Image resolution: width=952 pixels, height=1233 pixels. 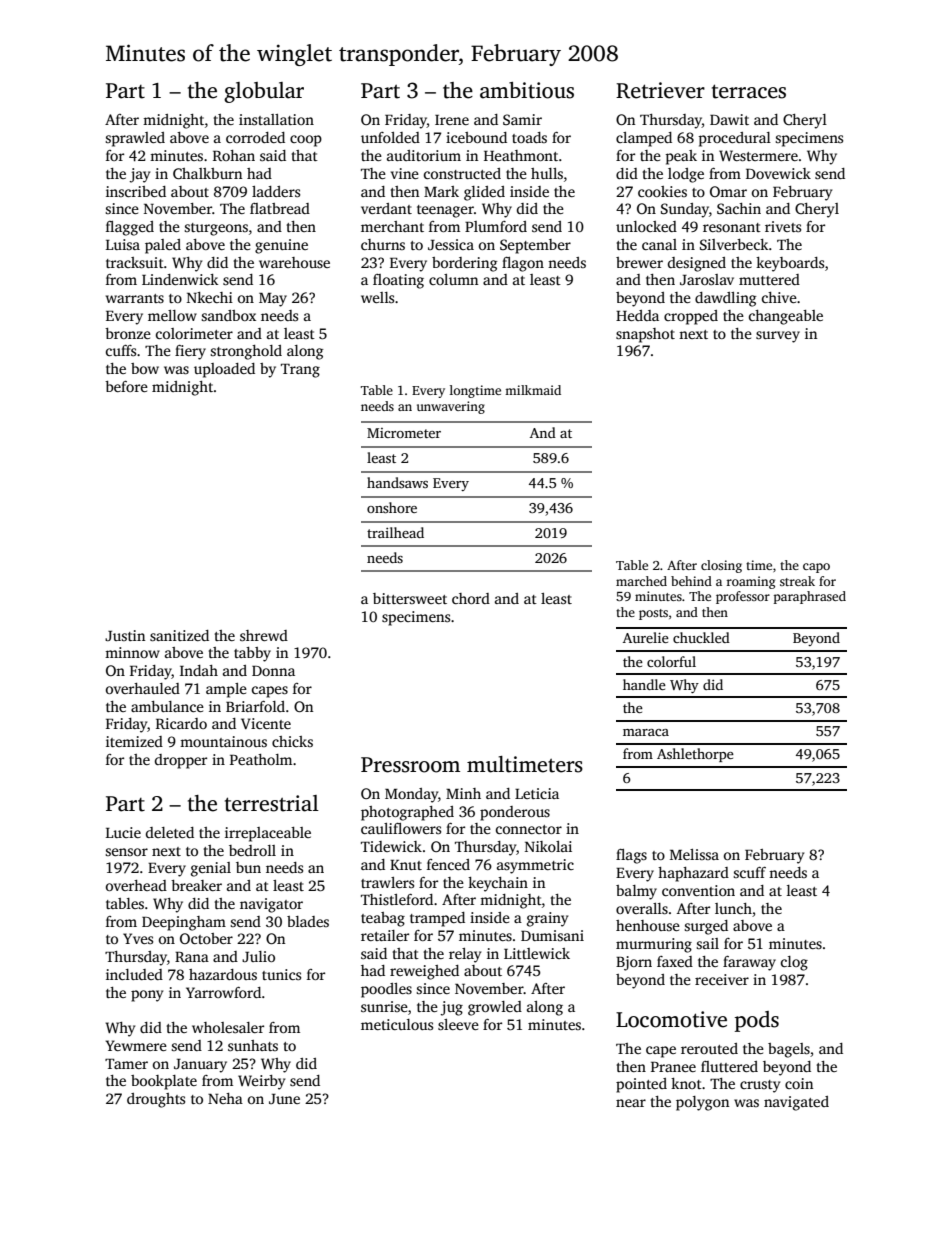 What do you see at coordinates (136, 1045) in the screenshot?
I see `Yewmere` at bounding box center [136, 1045].
